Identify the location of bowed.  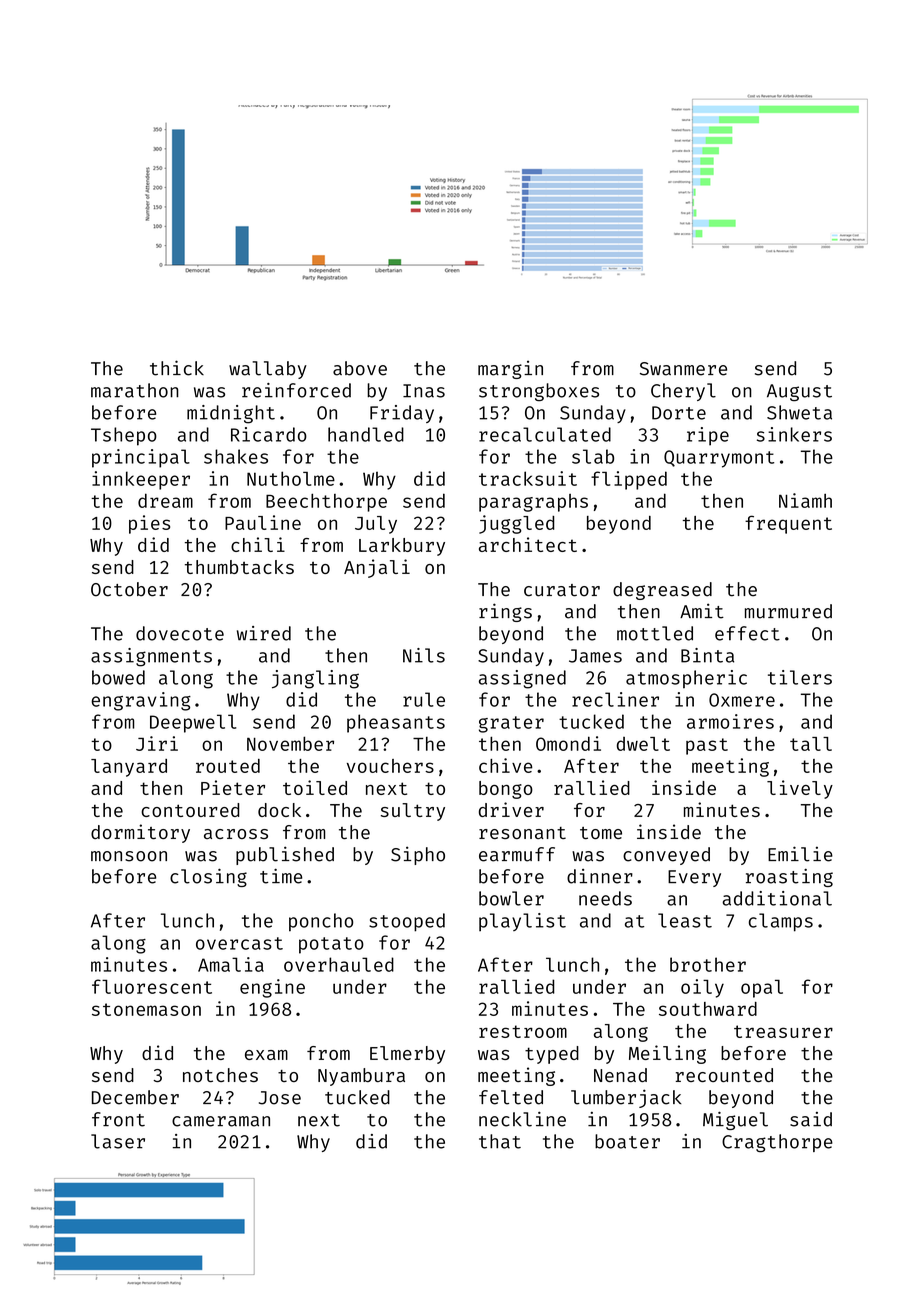
(118, 677).
